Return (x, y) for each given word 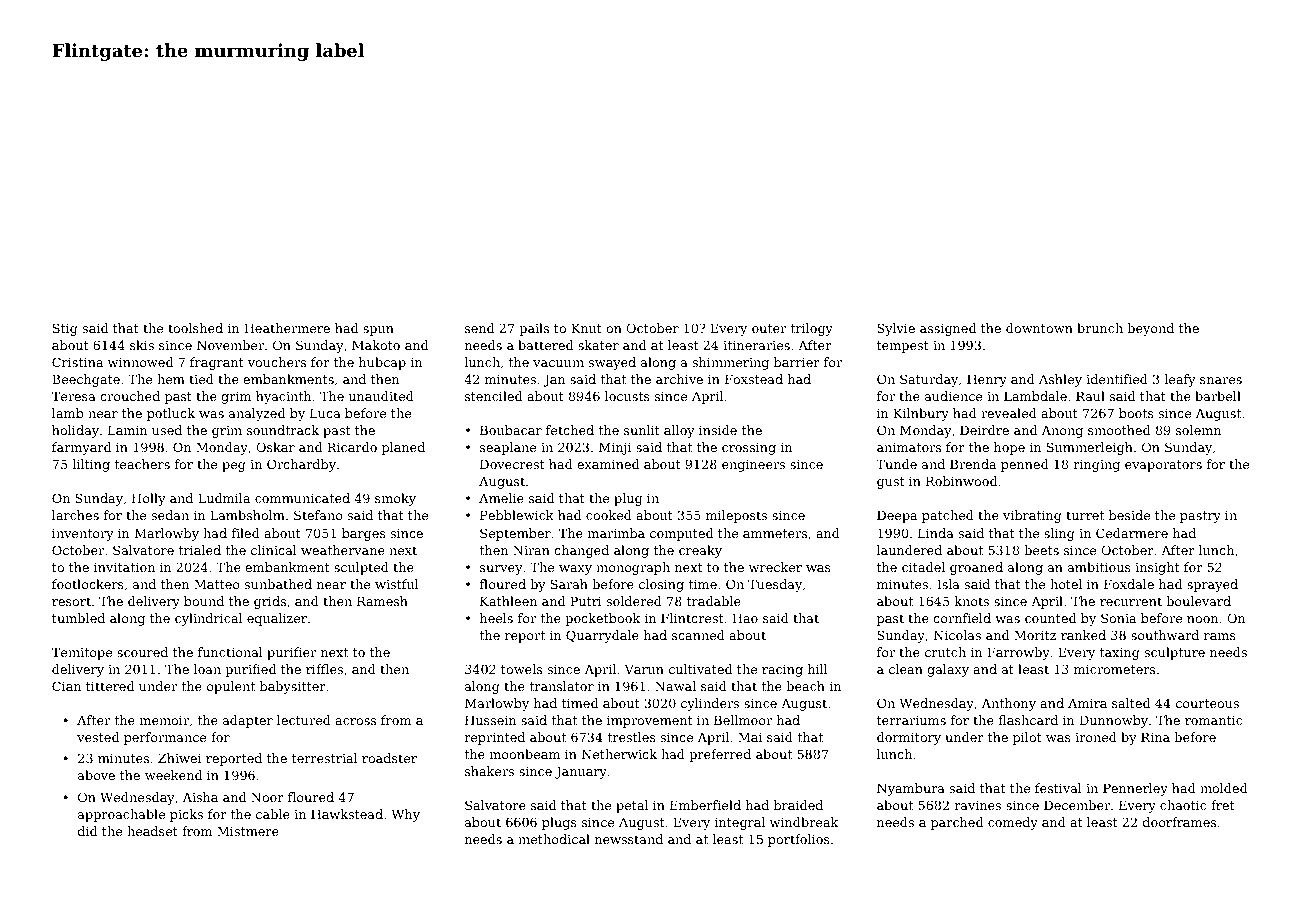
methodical (554, 839)
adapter (248, 721)
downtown (1039, 328)
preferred (720, 755)
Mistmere (248, 831)
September (515, 534)
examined (608, 464)
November (230, 345)
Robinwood (961, 481)
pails (534, 329)
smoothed (1119, 430)
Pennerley (1135, 789)
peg (234, 467)
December (1077, 805)
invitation (124, 567)
